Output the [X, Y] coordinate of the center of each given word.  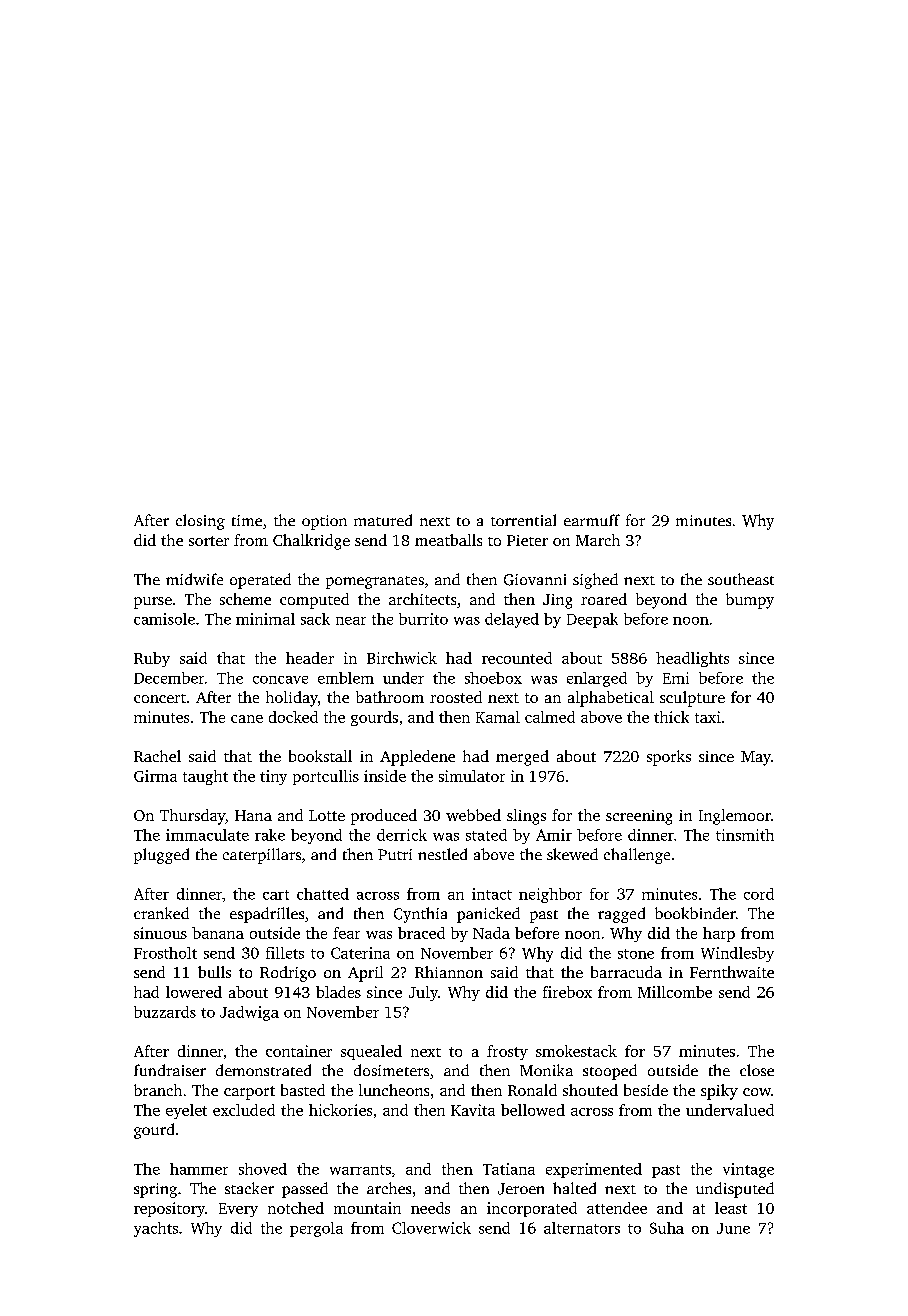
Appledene [417, 758]
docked [293, 717]
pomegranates [375, 582]
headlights [692, 659]
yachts [156, 1229]
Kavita [473, 1110]
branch [158, 1090]
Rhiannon [449, 972]
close [757, 1070]
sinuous [160, 933]
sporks [669, 758]
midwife [194, 579]
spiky [719, 1092]
